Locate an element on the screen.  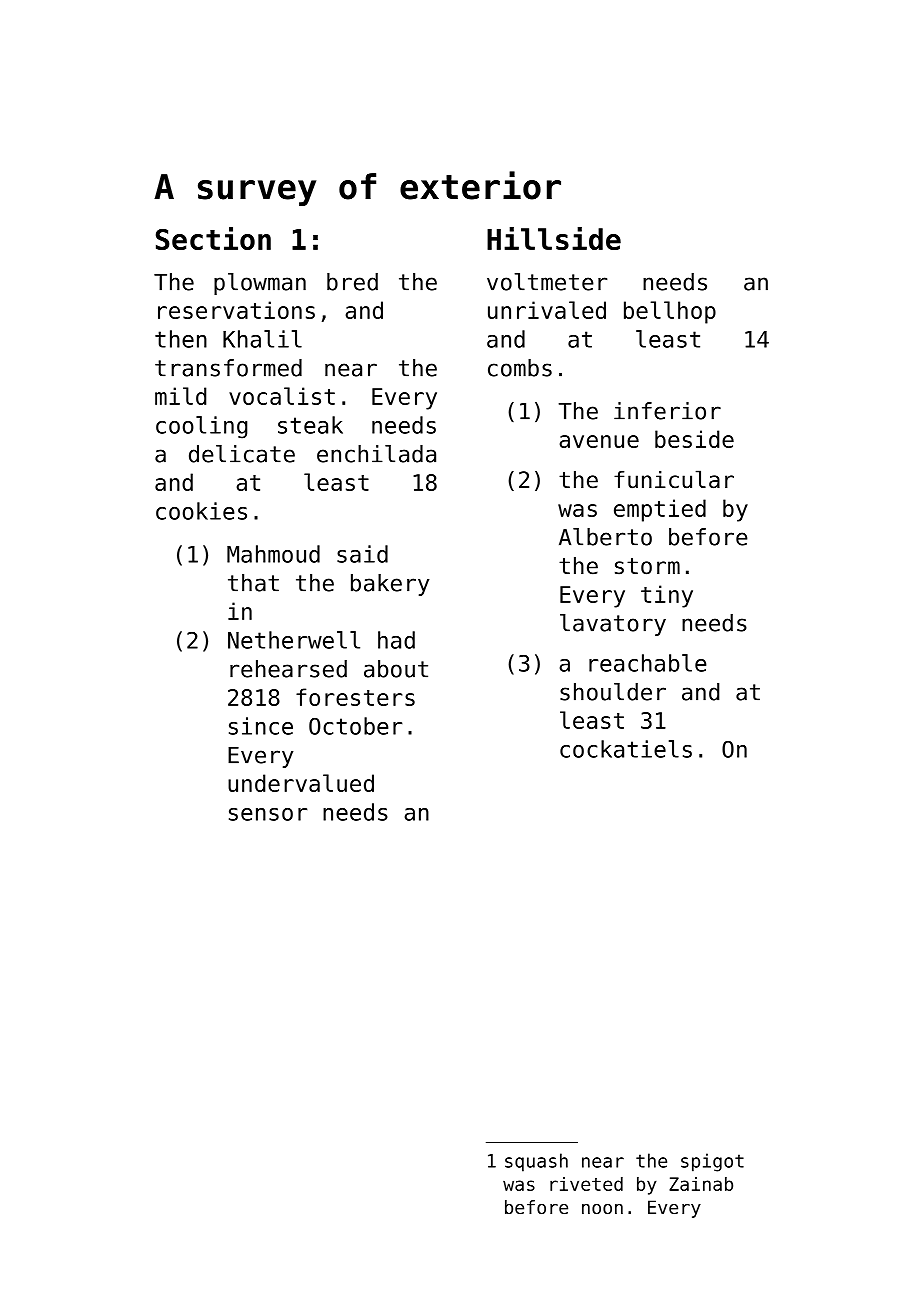
Alberto is located at coordinates (605, 537).
